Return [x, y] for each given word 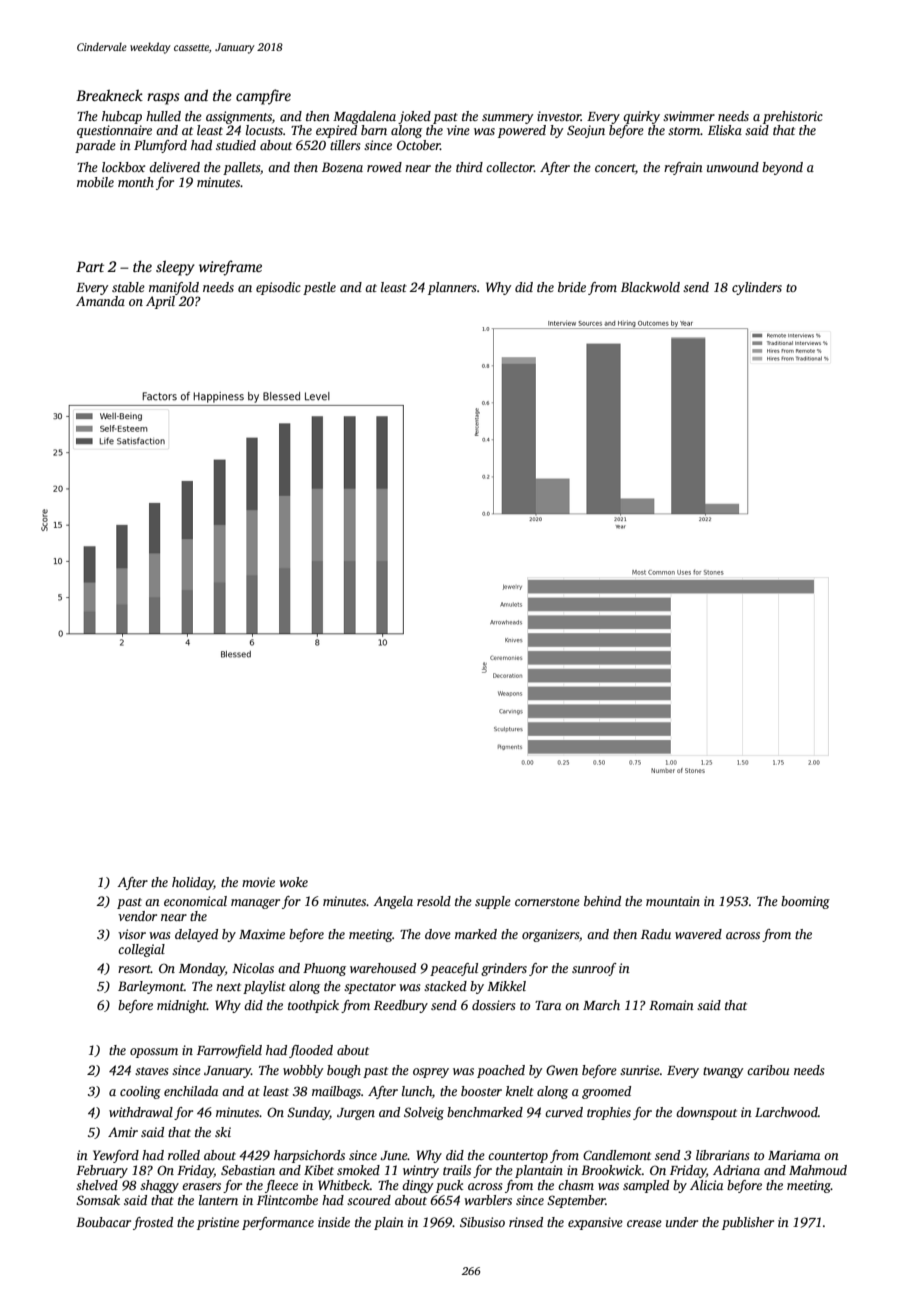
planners [452, 288]
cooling [140, 1092]
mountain [673, 901]
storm [684, 131]
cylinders [757, 288]
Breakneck [109, 95]
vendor [137, 916]
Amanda [100, 301]
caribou [768, 1070]
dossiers [493, 1005]
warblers [488, 1200]
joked [414, 117]
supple [493, 902]
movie [258, 882]
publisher [748, 1223]
